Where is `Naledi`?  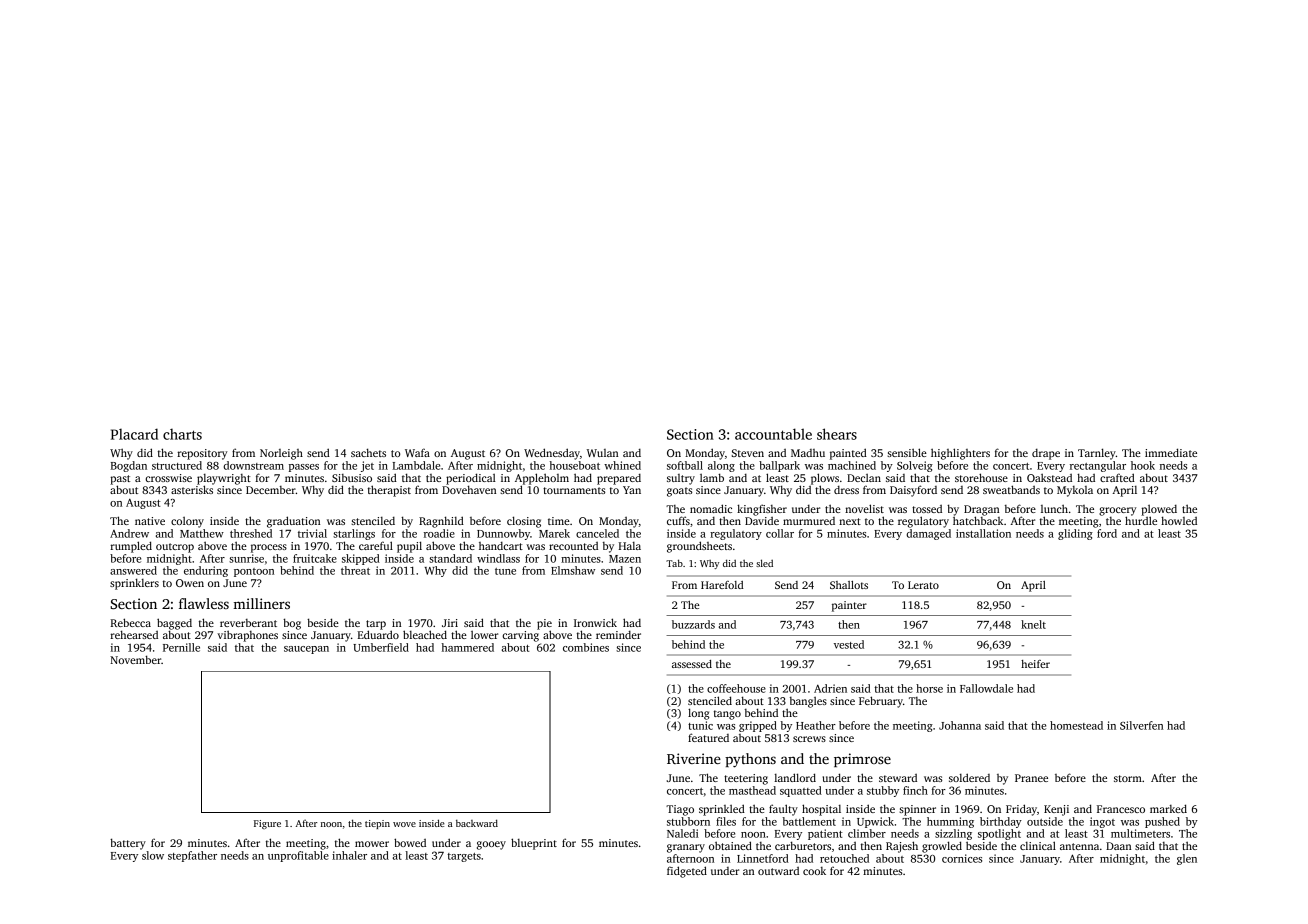 Naledi is located at coordinates (683, 833).
